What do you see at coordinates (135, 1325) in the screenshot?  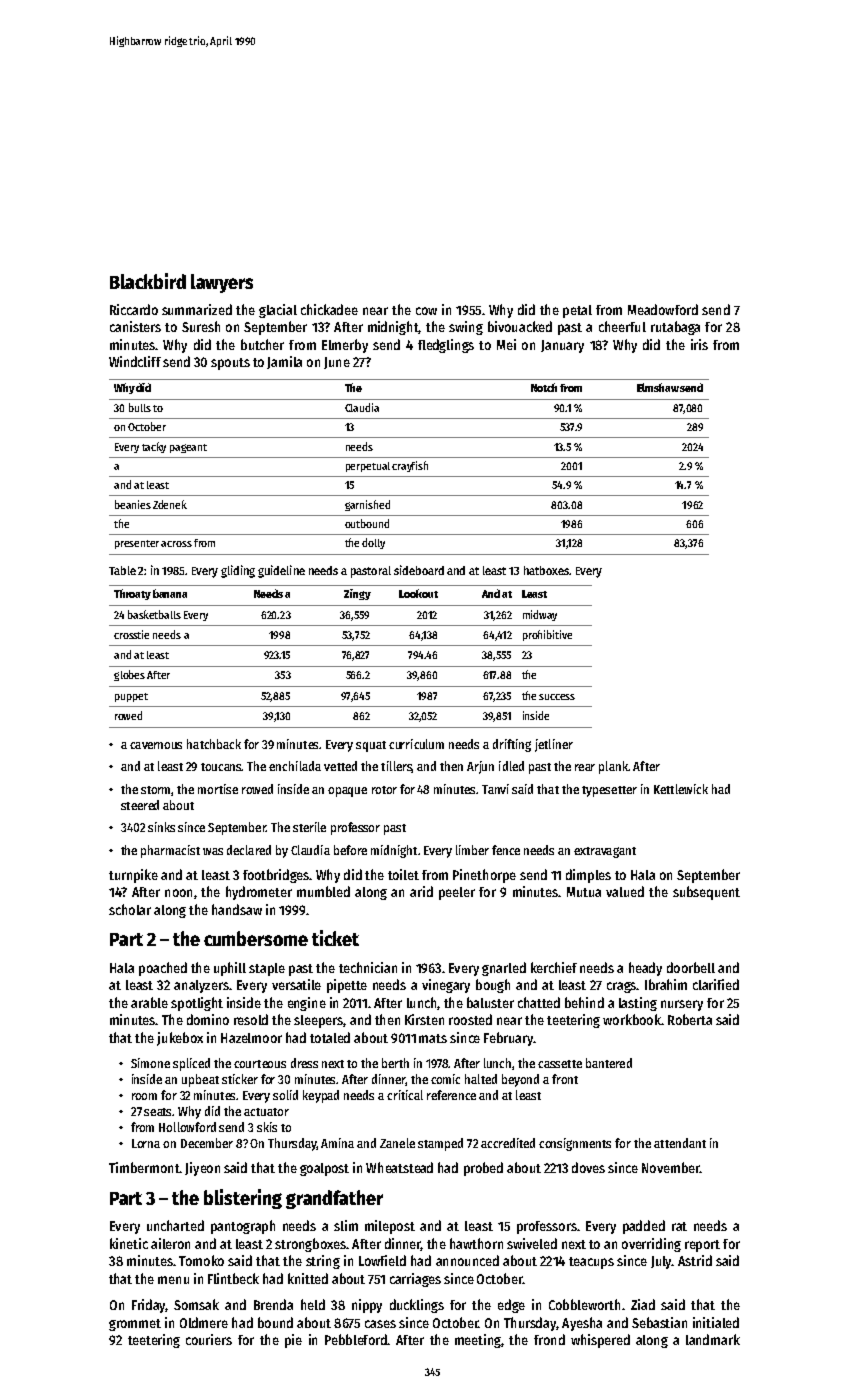 I see `grommet` at bounding box center [135, 1325].
